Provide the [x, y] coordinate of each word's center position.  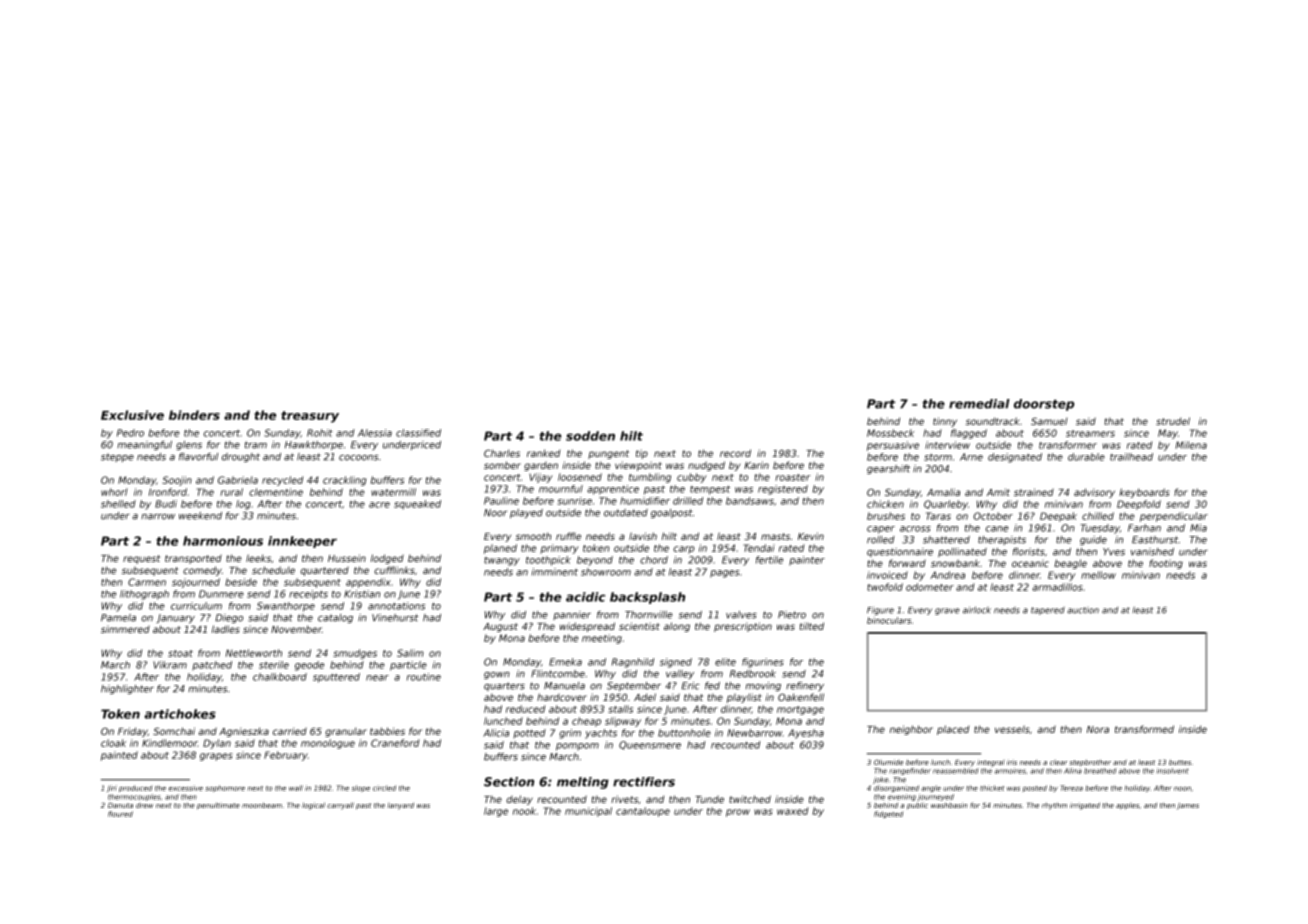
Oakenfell [801, 697]
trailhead [1131, 457]
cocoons [358, 458]
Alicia [496, 733]
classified [418, 433]
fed [712, 686]
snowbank [955, 563]
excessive [186, 788]
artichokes [180, 714]
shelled [118, 504]
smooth [533, 536]
